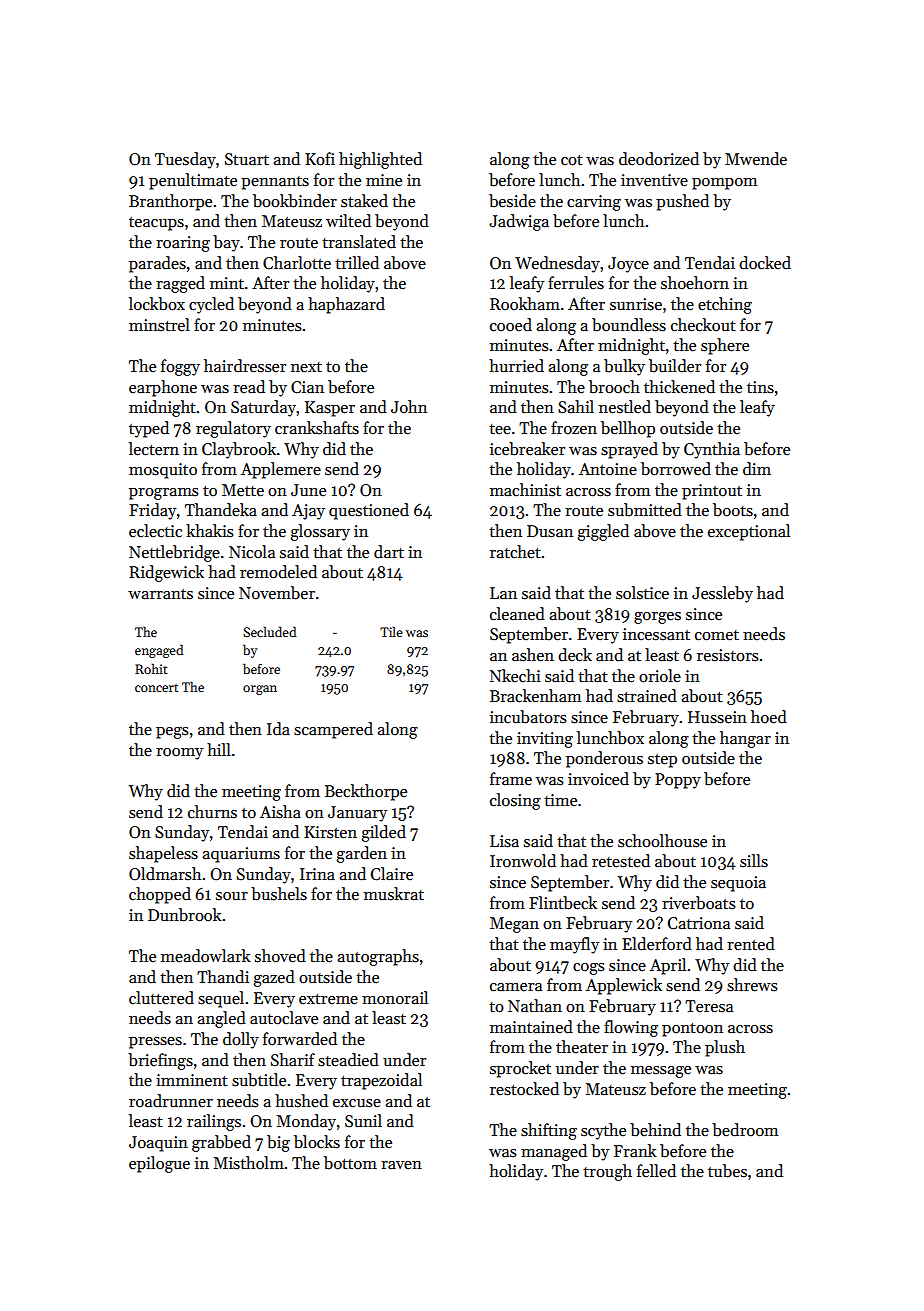  I want to click on strained, so click(647, 696).
